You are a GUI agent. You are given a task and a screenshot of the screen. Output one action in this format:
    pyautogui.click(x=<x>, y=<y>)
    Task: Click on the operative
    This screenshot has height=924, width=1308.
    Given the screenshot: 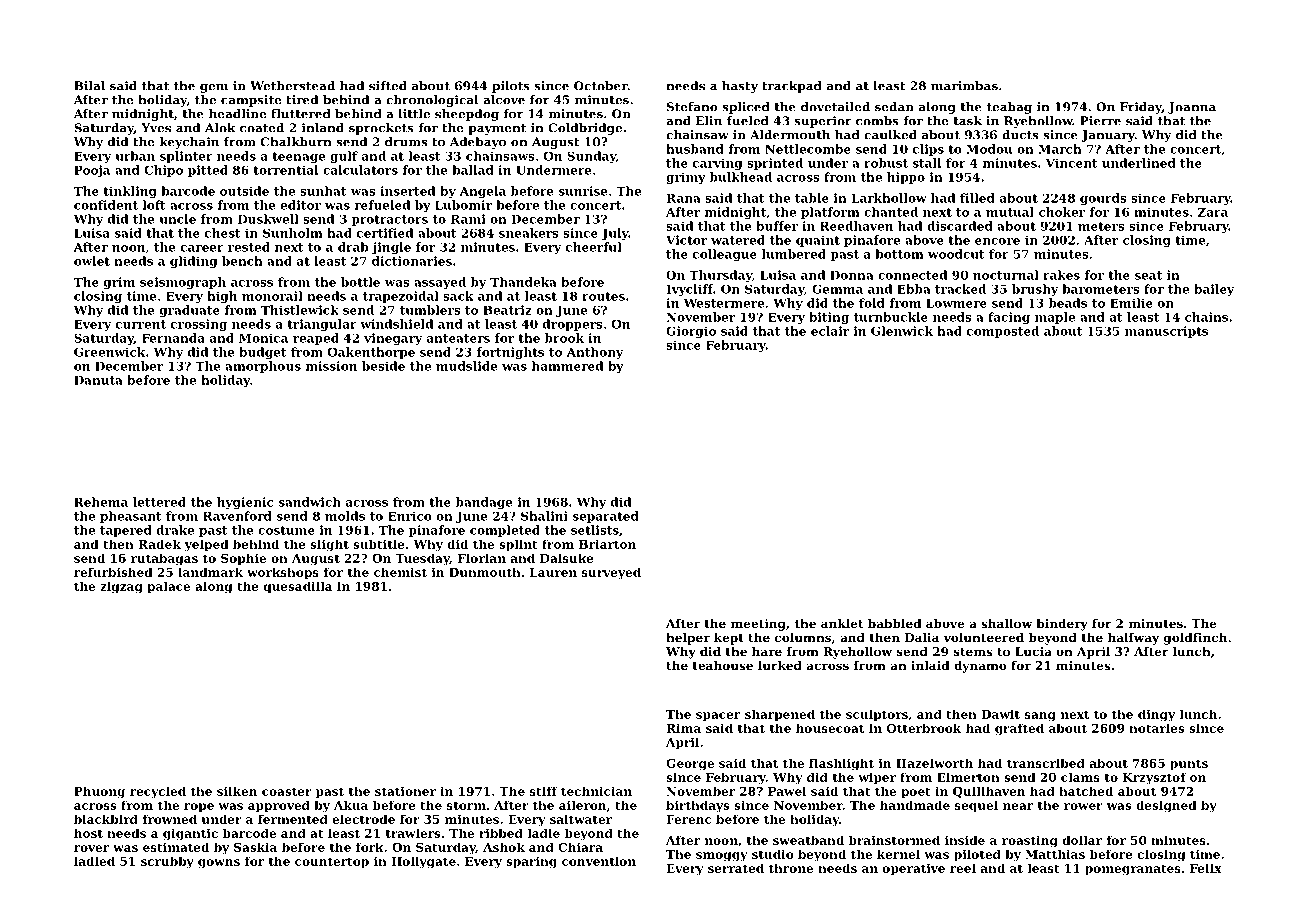 What is the action you would take?
    pyautogui.click(x=914, y=869)
